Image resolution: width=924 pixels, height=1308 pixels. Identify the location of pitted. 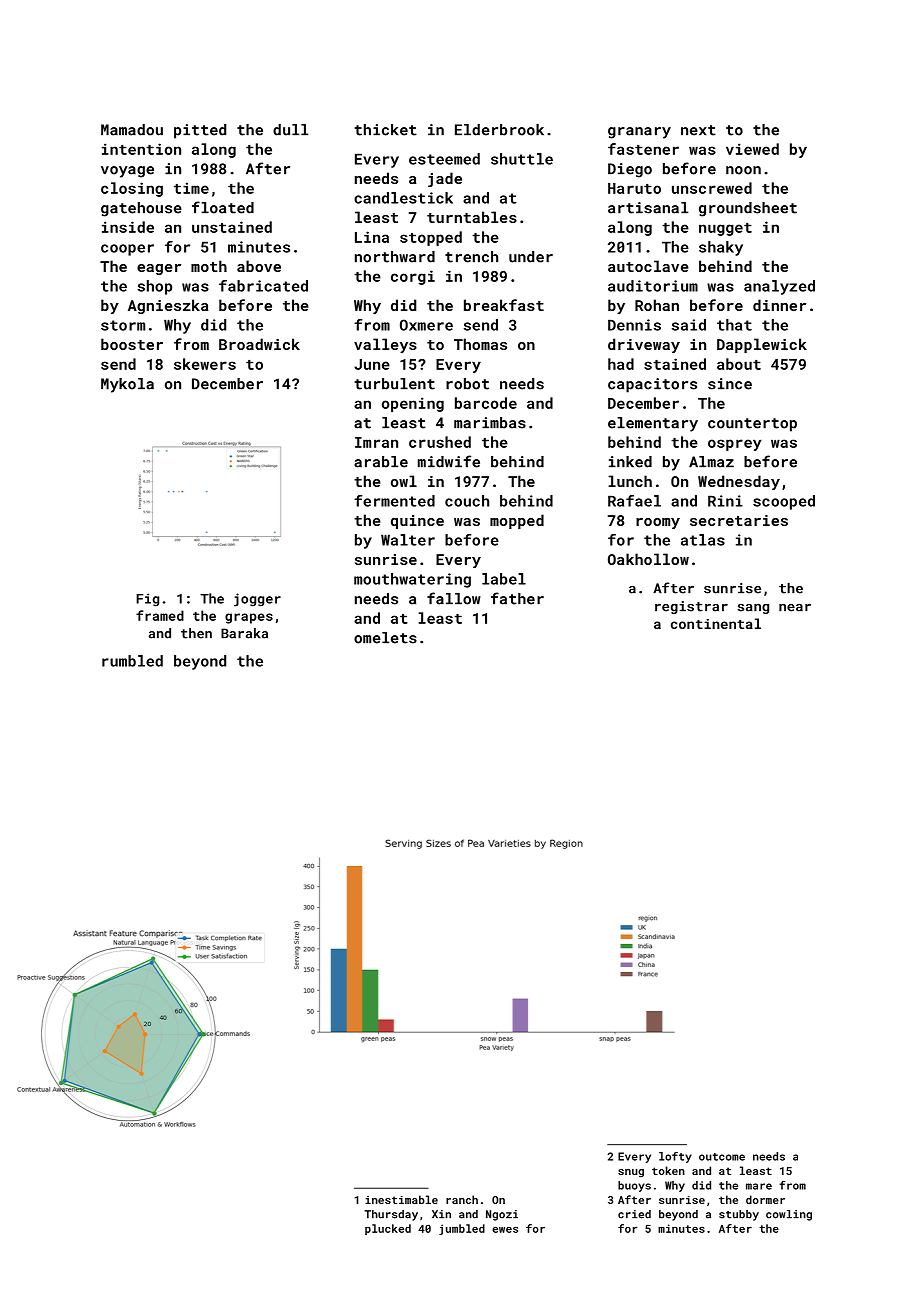
(200, 131).
